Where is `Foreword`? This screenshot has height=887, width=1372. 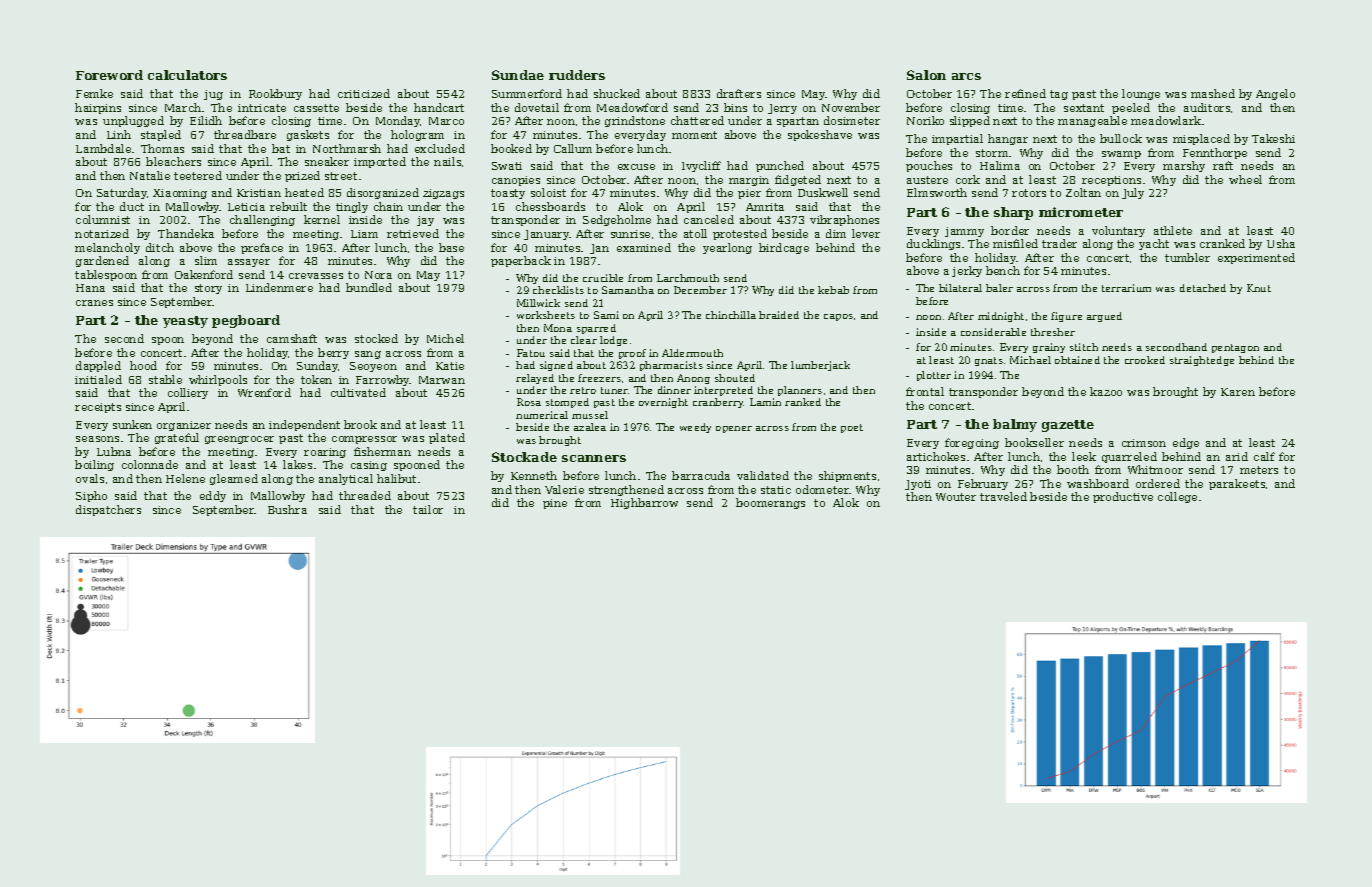
Foreword is located at coordinates (109, 75).
